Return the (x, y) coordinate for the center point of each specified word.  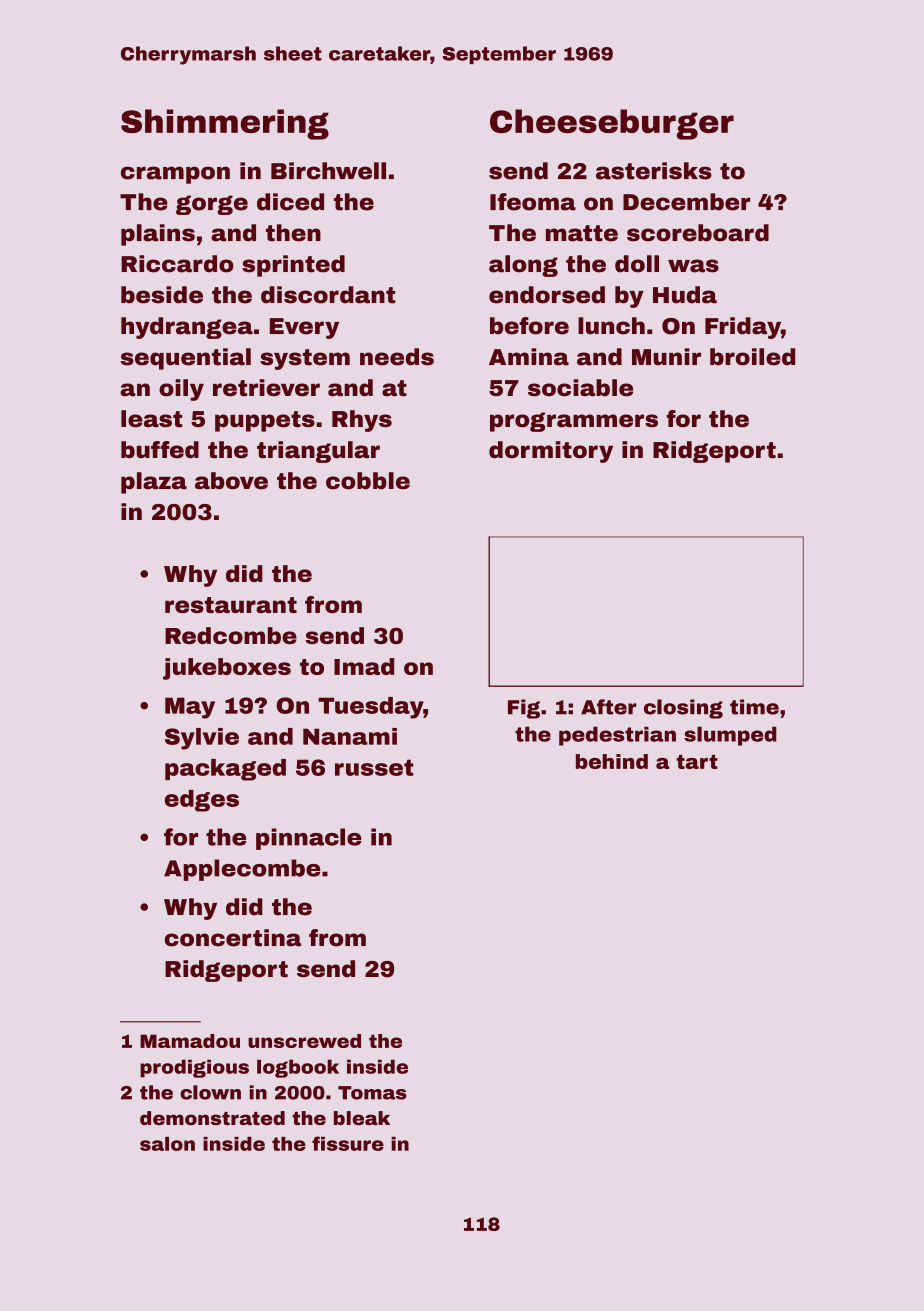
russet (374, 767)
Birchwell (328, 171)
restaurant (231, 605)
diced (290, 202)
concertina (233, 938)
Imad (364, 666)
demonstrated (212, 1118)
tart (697, 762)
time (754, 707)
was (693, 266)
